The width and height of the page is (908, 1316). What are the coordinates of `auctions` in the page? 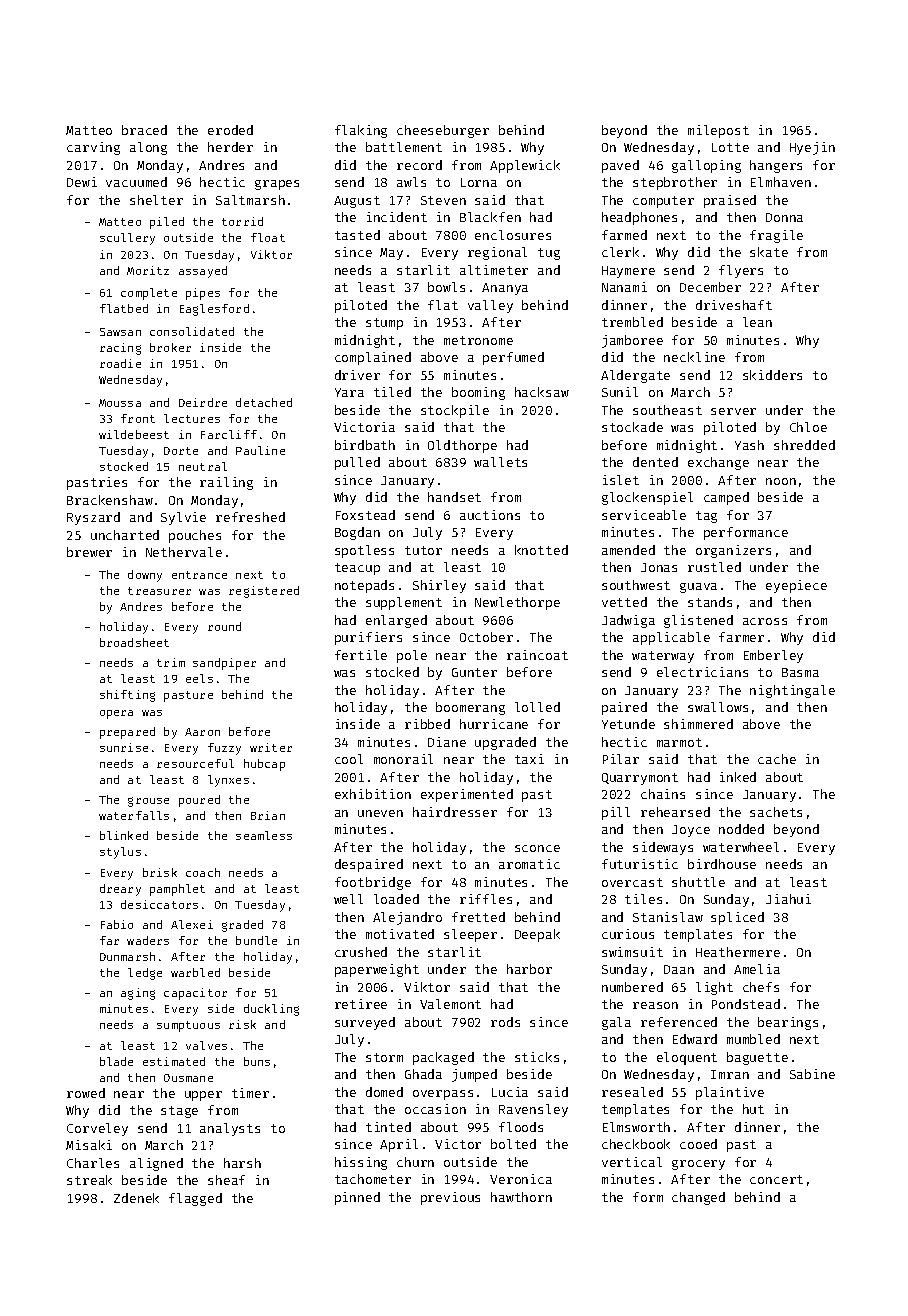 It's located at (490, 515).
